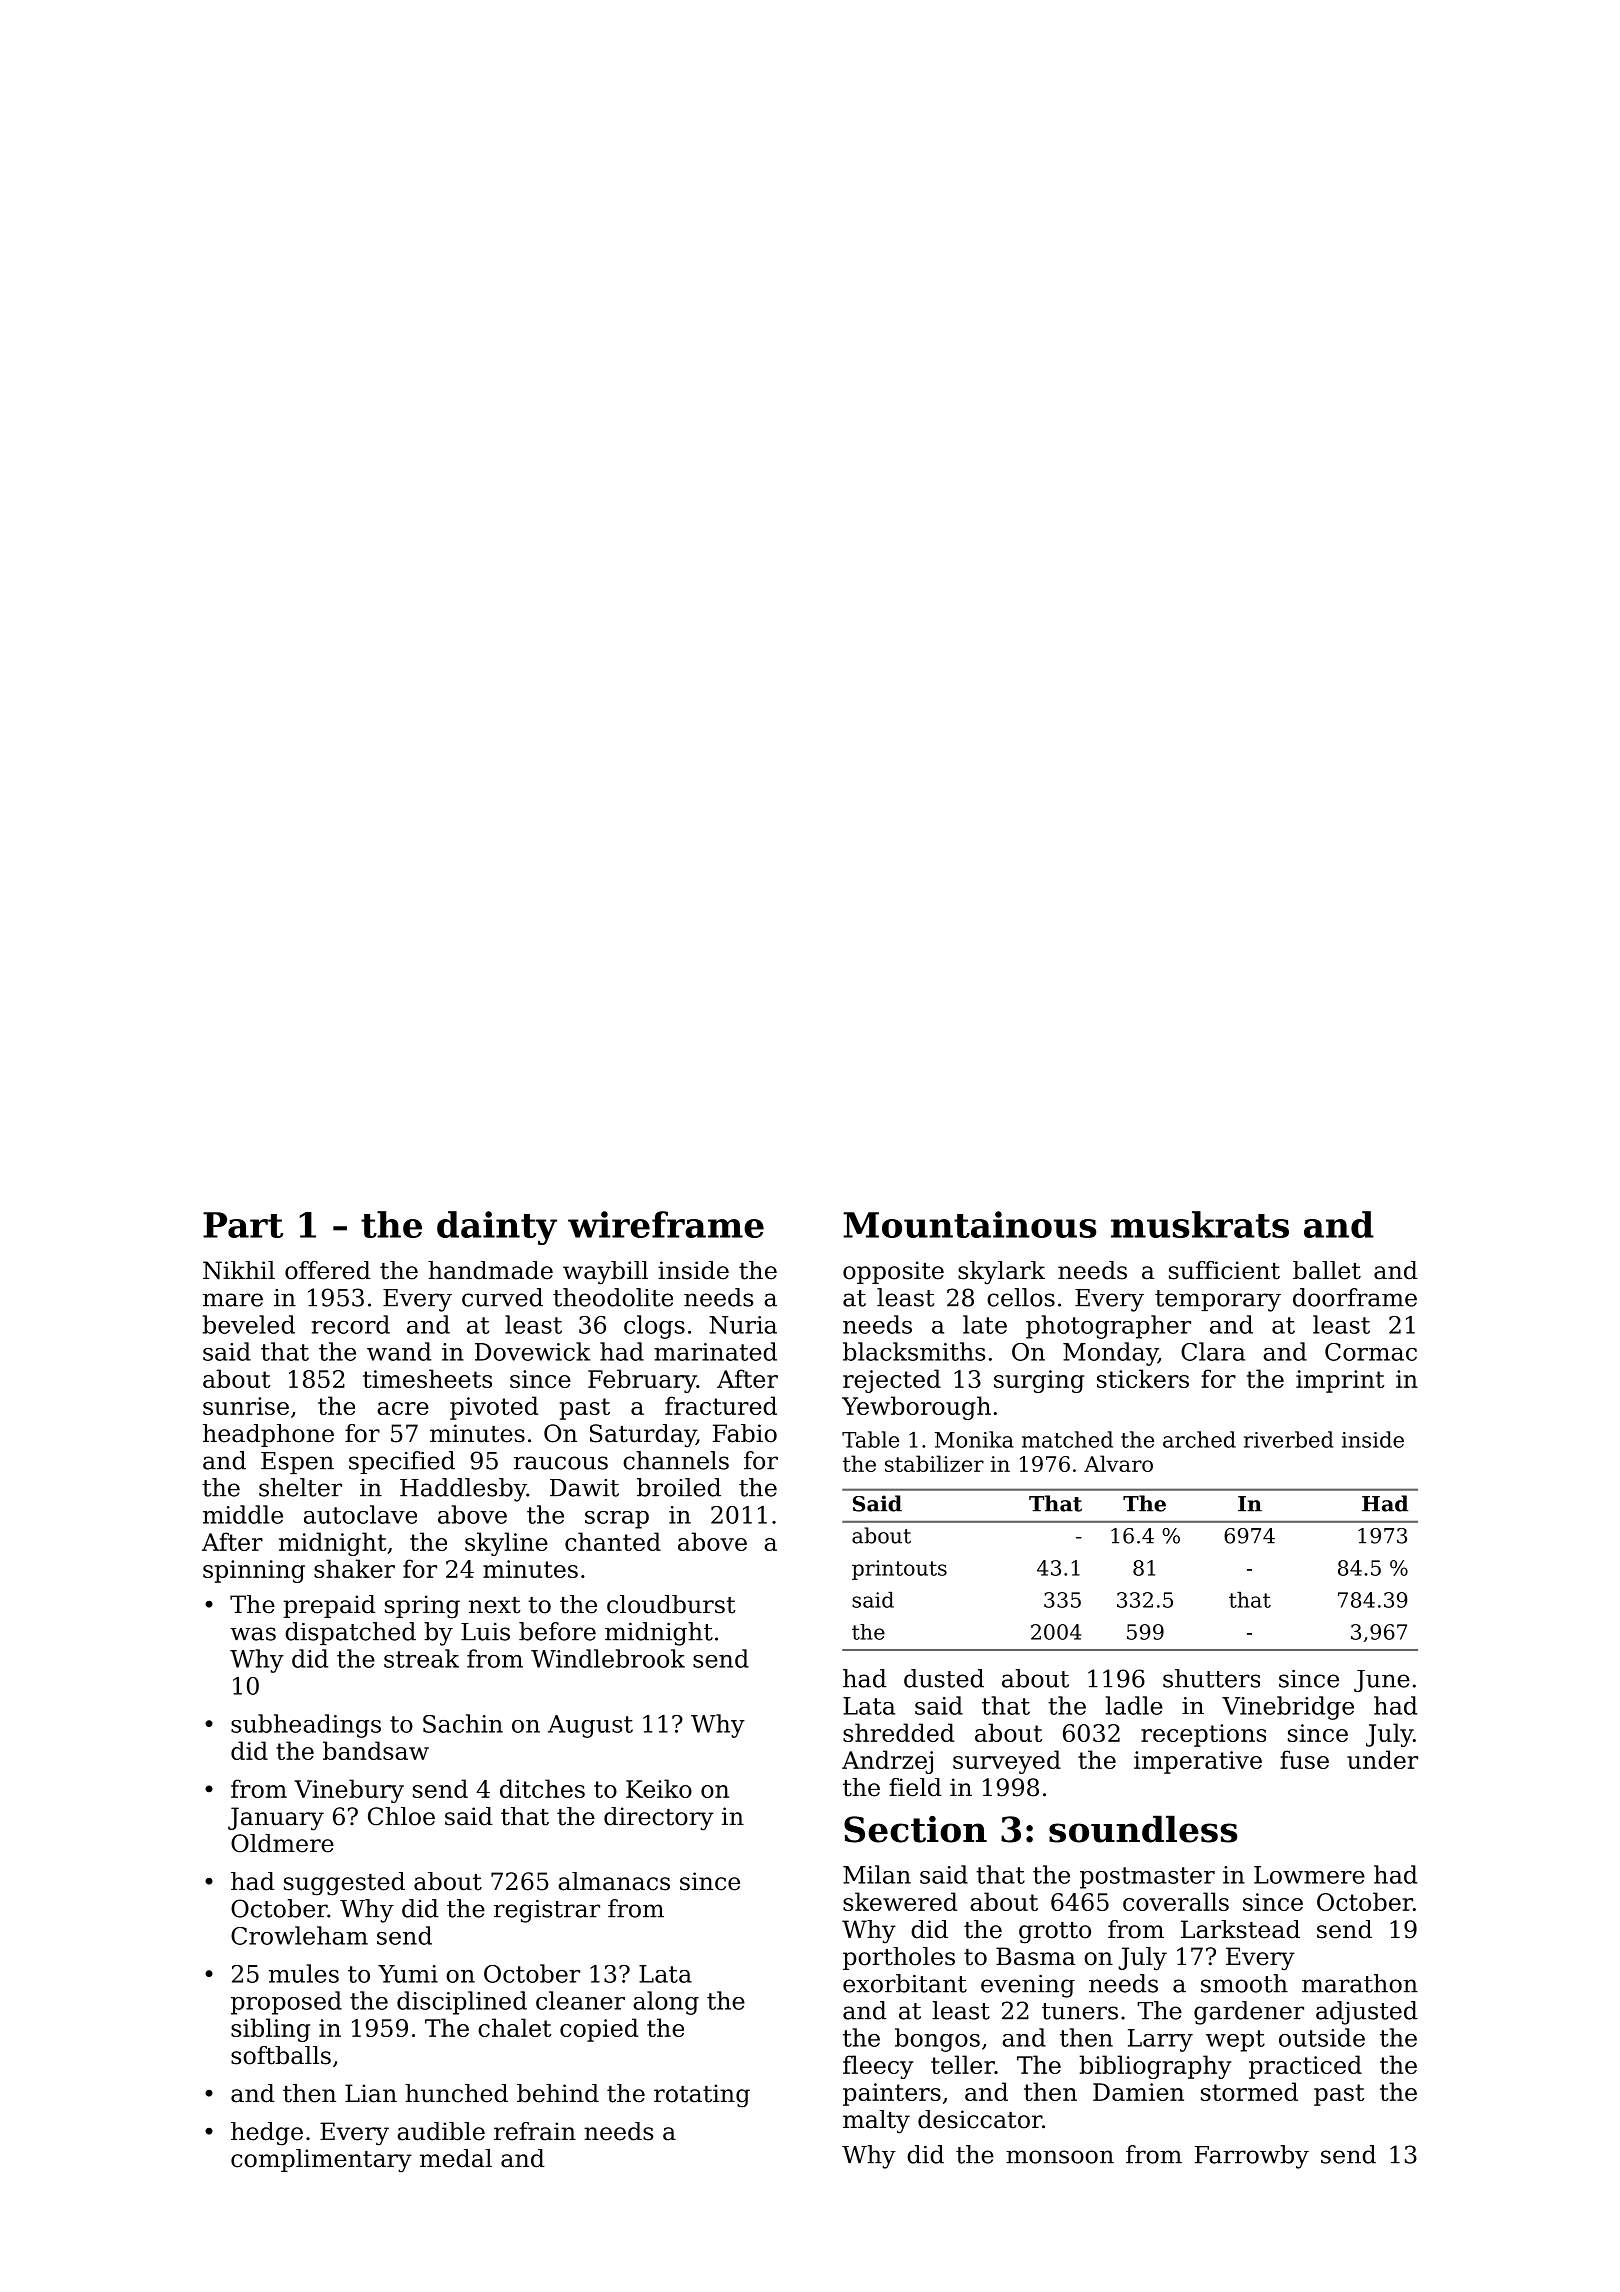  What do you see at coordinates (1340, 1381) in the document?
I see `imprint` at bounding box center [1340, 1381].
